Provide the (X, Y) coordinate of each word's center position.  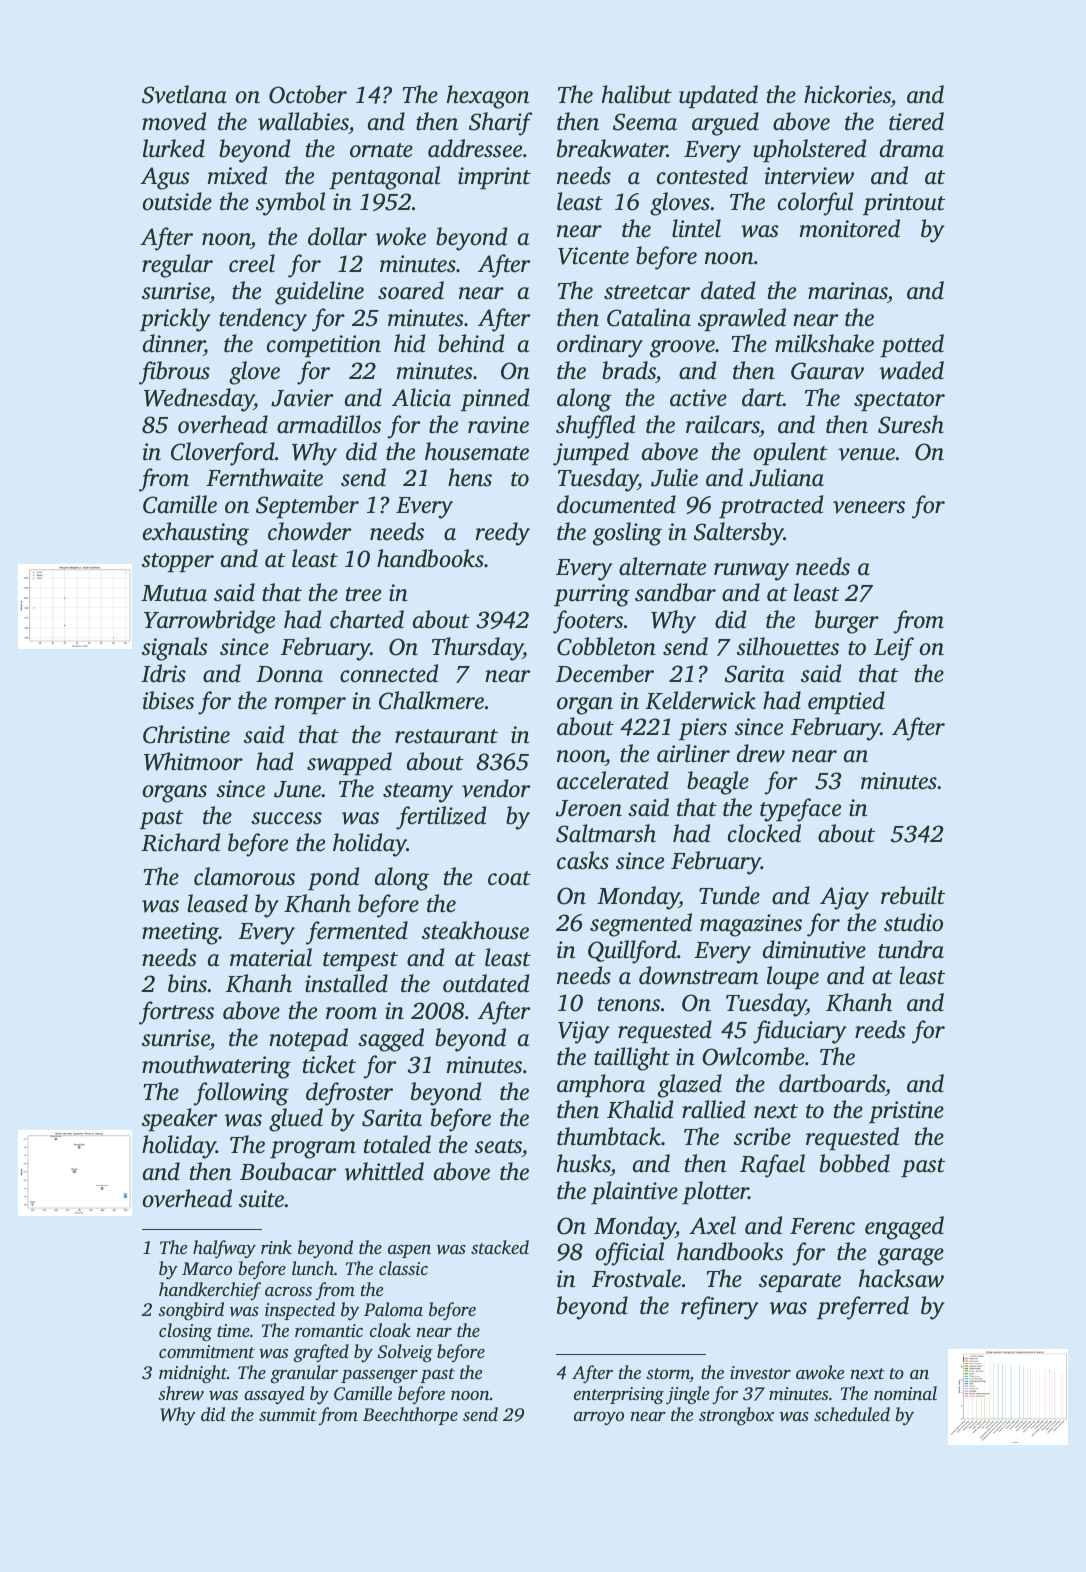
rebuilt (913, 895)
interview (809, 176)
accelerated (612, 780)
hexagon (488, 97)
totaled (397, 1144)
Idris (163, 673)
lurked (174, 148)
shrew (181, 1393)
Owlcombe (753, 1056)
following (241, 1094)
